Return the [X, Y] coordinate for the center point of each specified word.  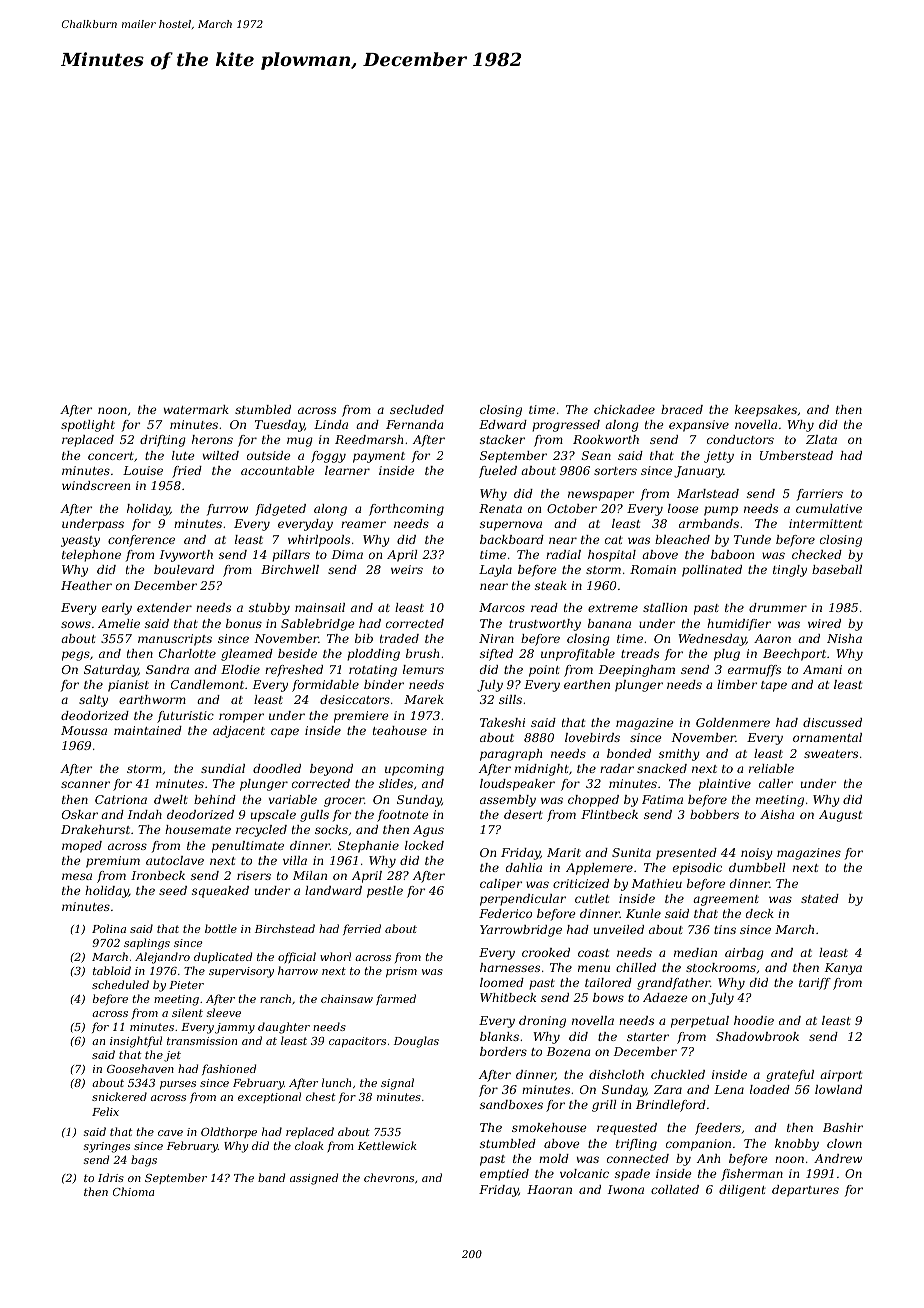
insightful [136, 1042]
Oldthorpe [229, 1132]
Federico [505, 913]
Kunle [643, 913]
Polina [109, 928]
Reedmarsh [369, 439]
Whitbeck [508, 997]
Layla [495, 571]
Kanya [843, 969]
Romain [653, 569]
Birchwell [290, 569]
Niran [496, 638]
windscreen [96, 485]
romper [241, 718]
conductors [740, 439]
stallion [665, 607]
